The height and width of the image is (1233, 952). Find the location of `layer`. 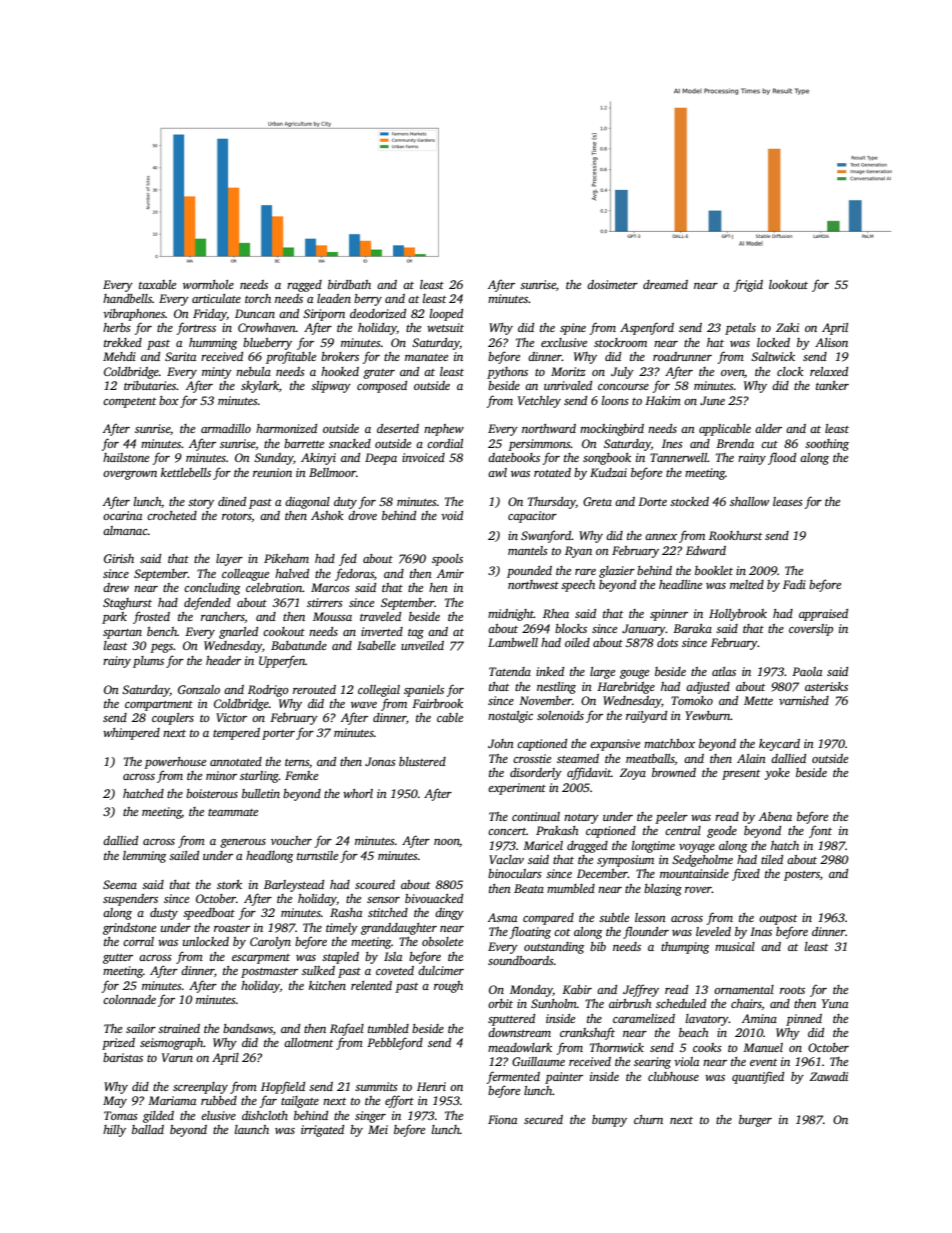

layer is located at coordinates (229, 560).
